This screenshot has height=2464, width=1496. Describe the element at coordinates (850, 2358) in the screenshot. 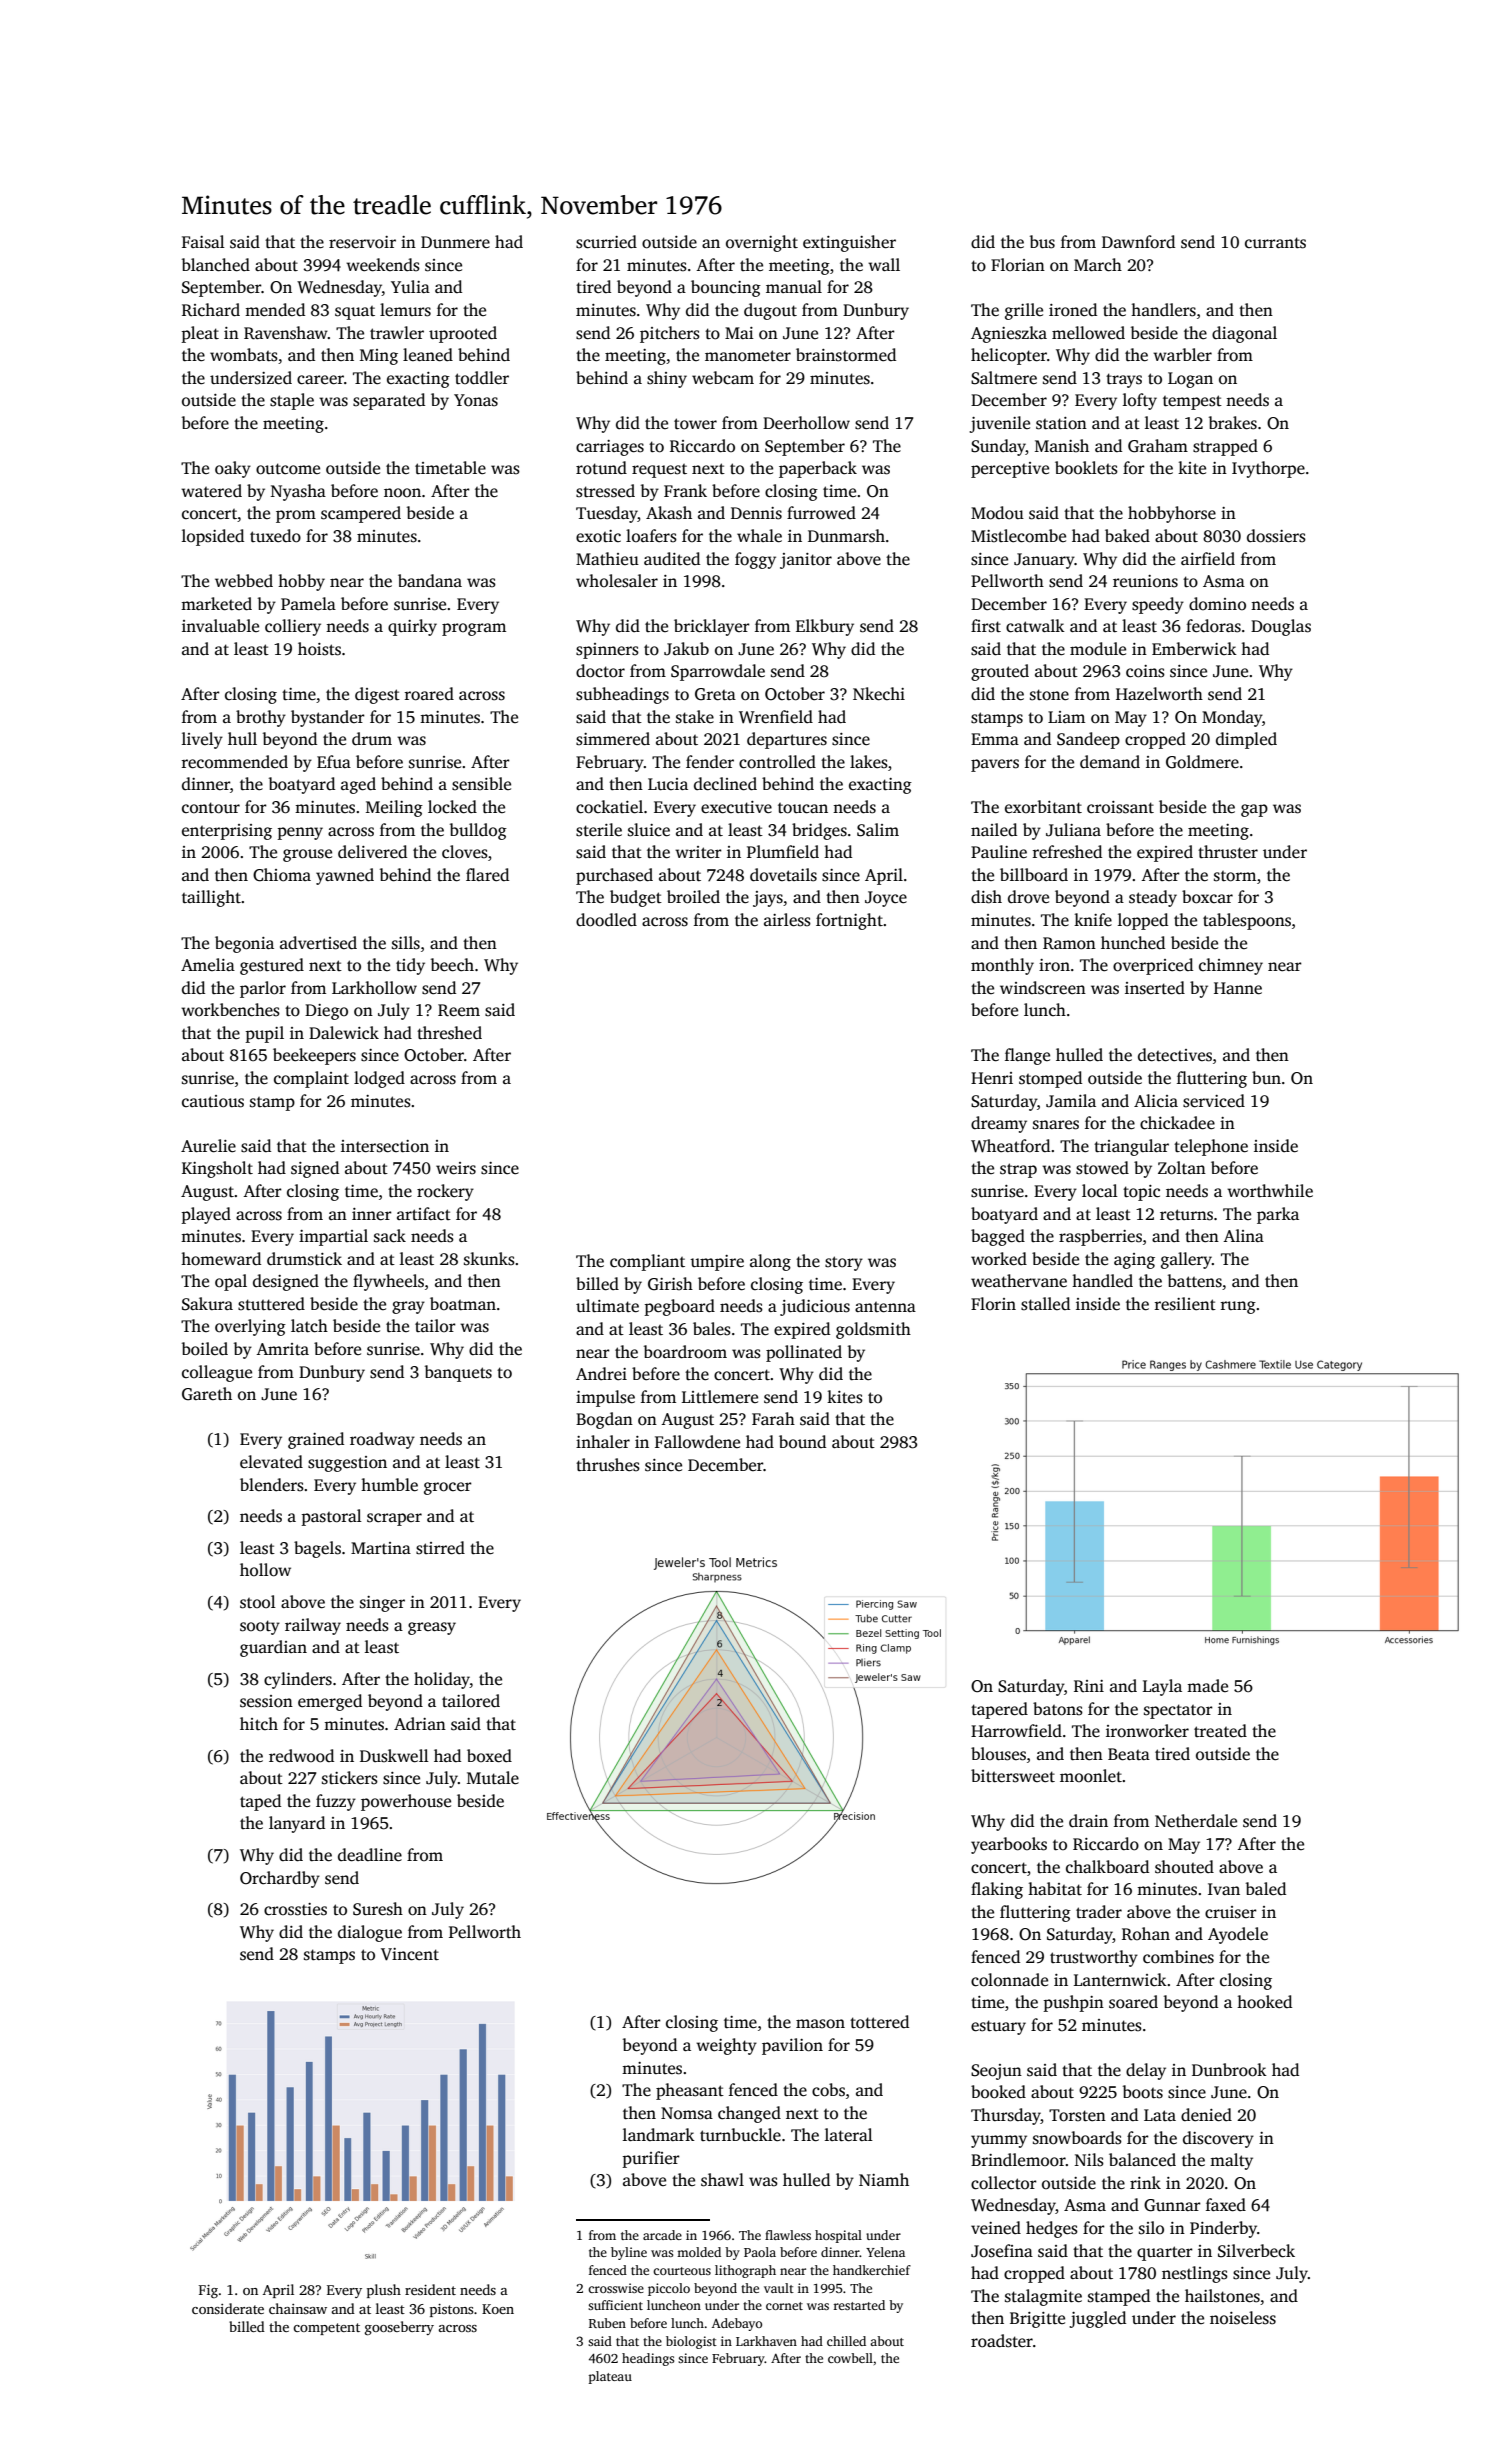

I see `cowbell` at that location.
